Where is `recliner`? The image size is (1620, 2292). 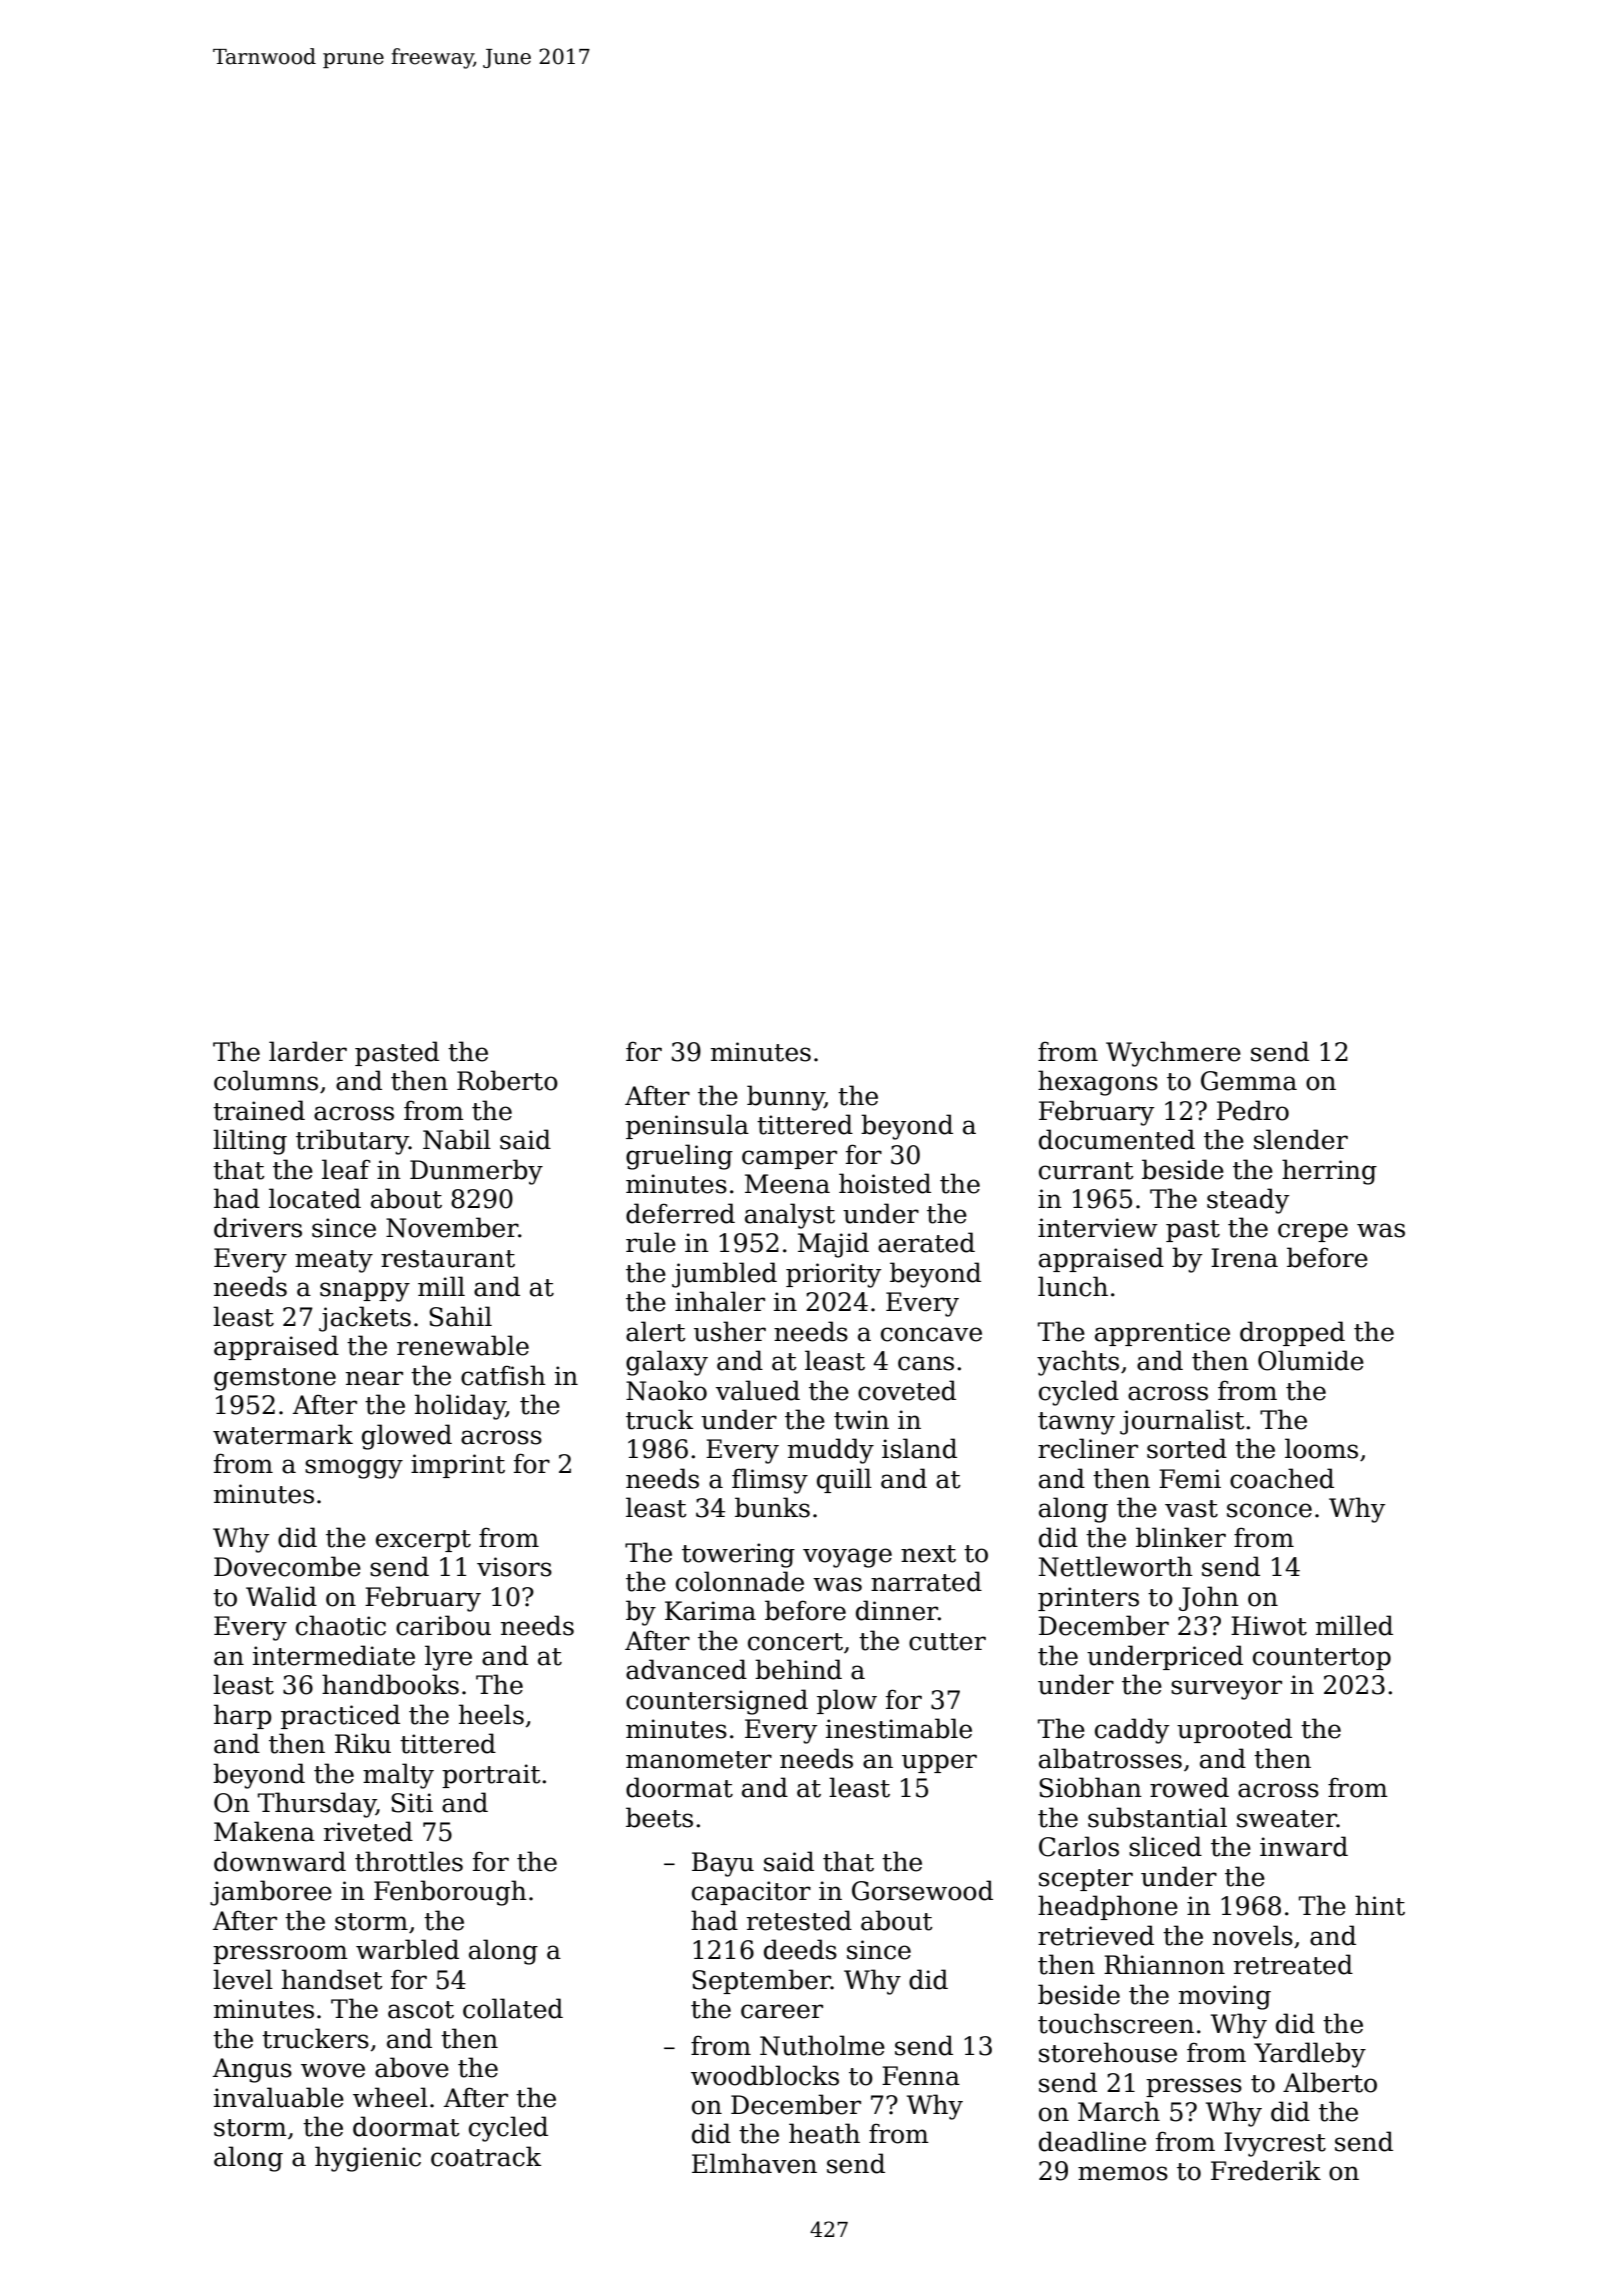 recliner is located at coordinates (1088, 1448).
